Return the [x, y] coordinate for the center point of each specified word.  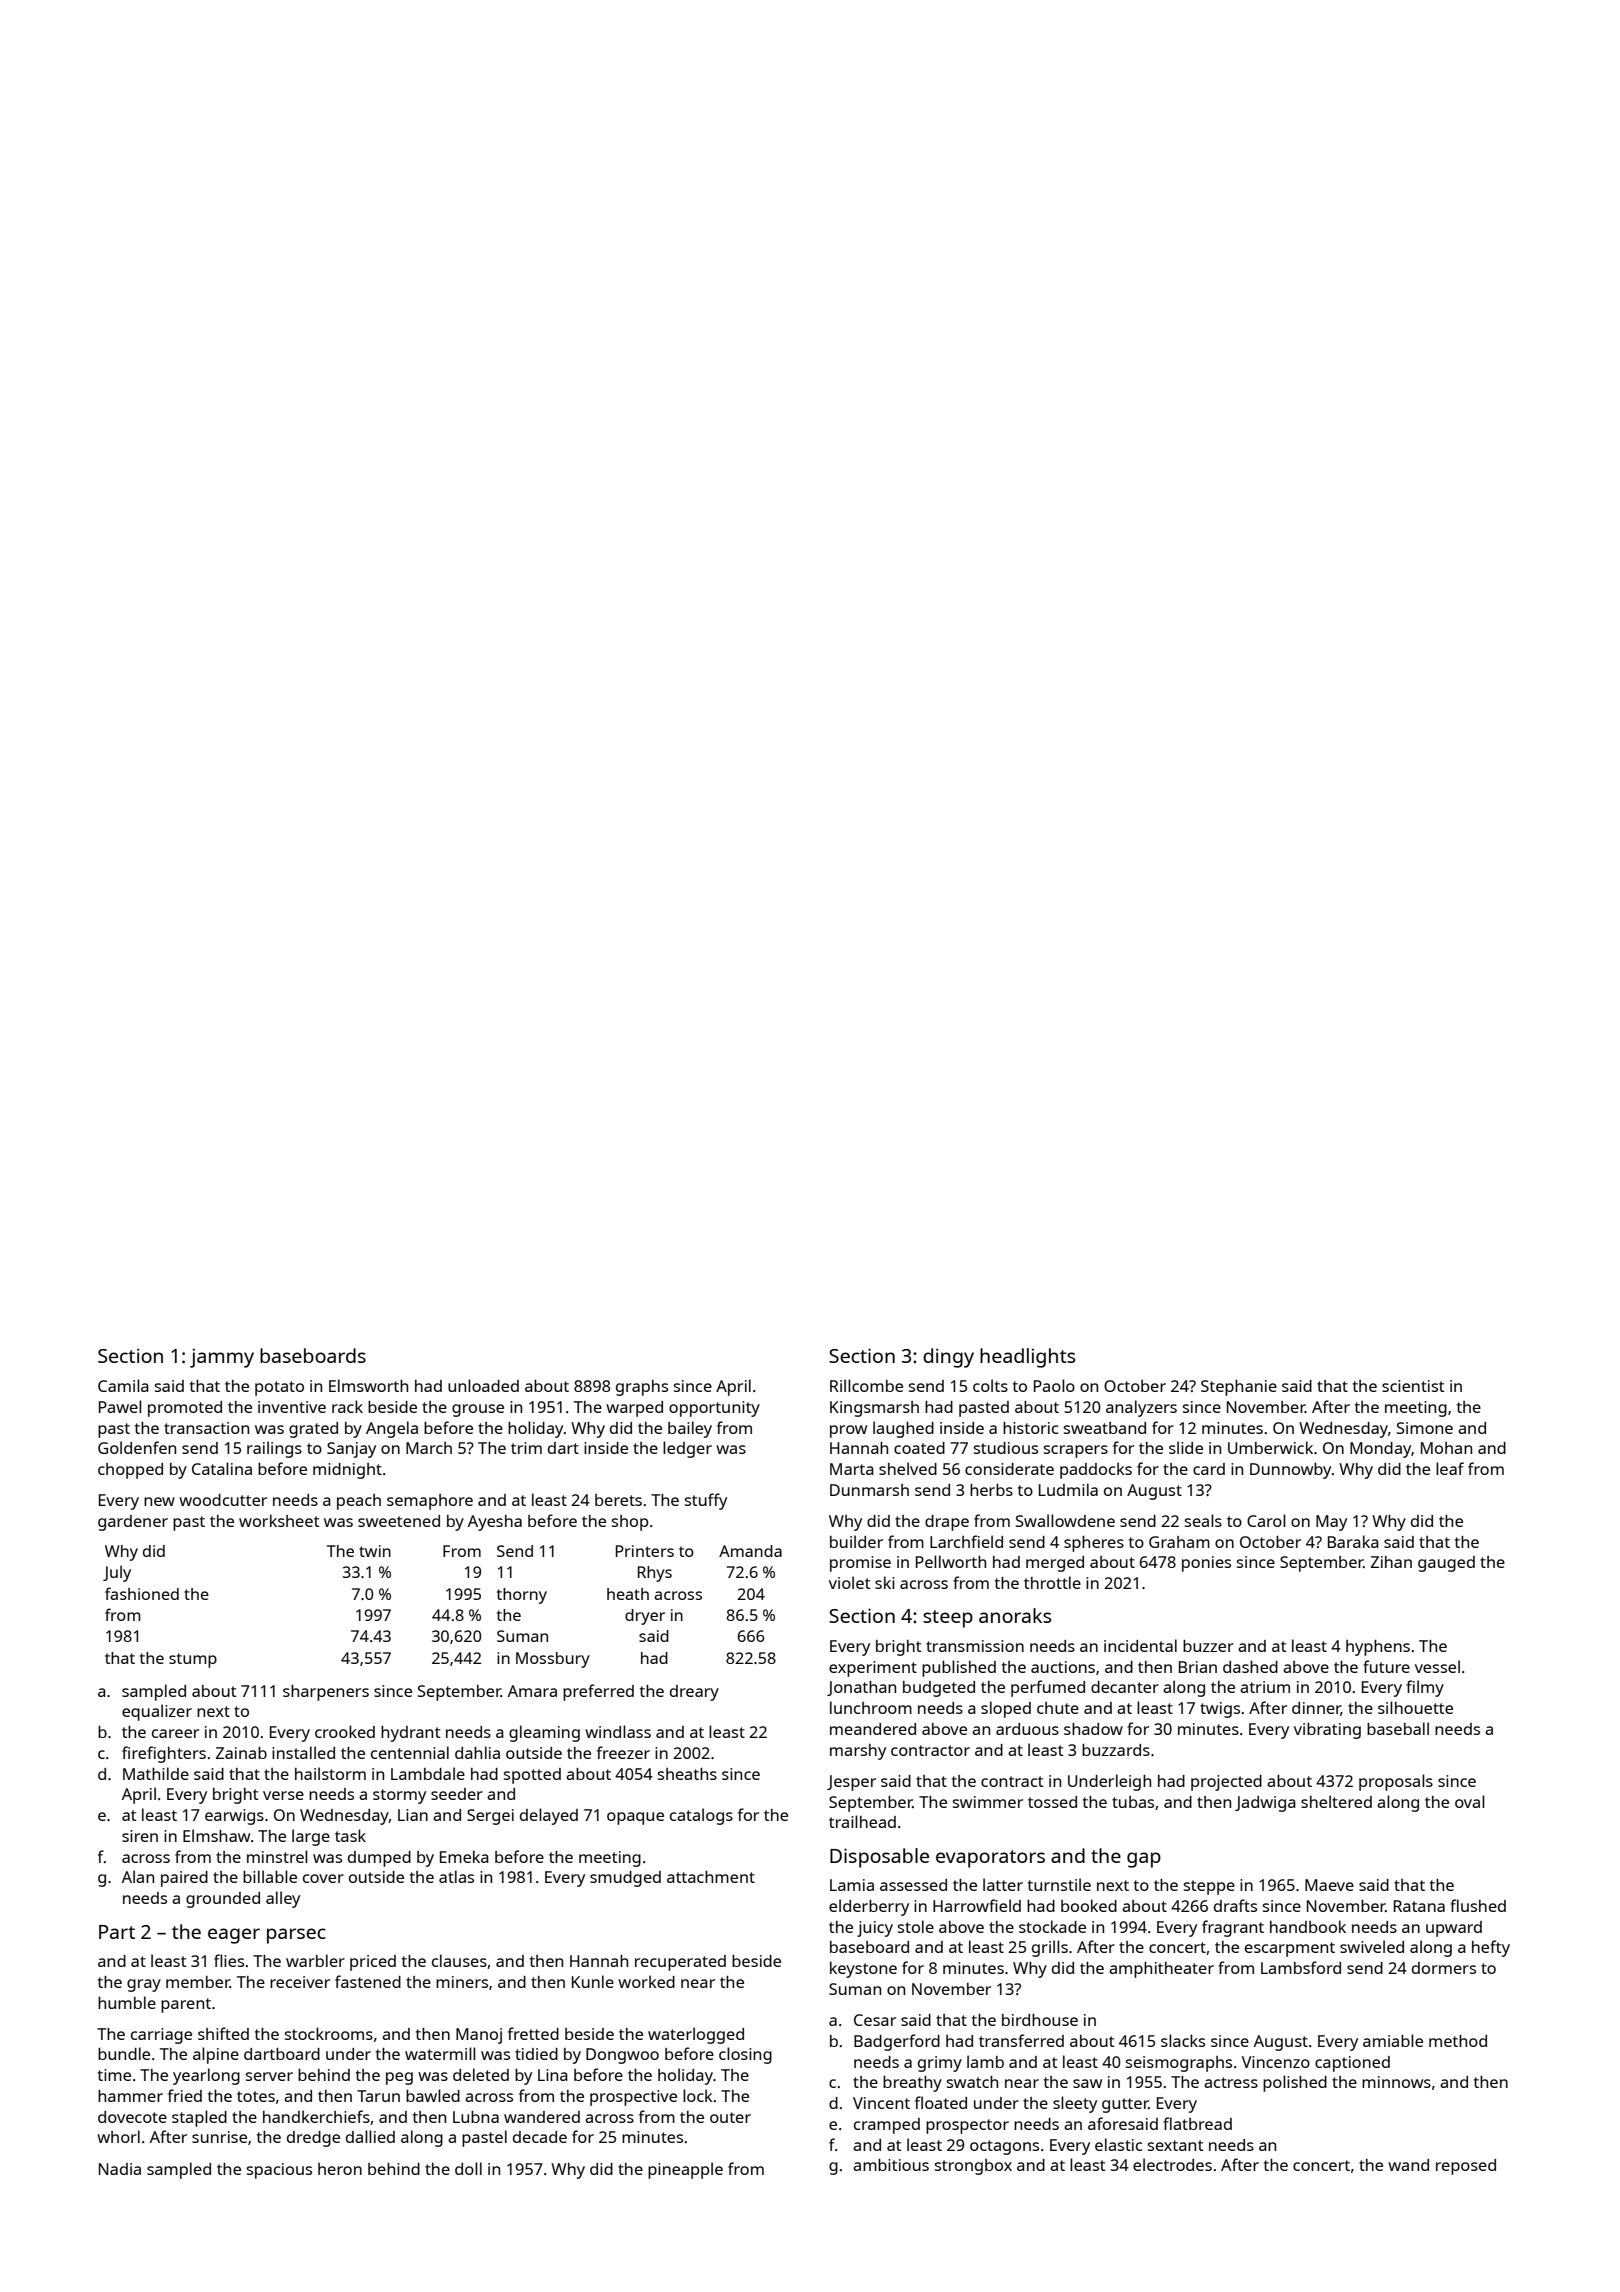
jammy [222, 1358]
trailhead [862, 1821]
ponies [1206, 1564]
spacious [279, 2171]
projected [1226, 1783]
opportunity [714, 1409]
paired [184, 1879]
